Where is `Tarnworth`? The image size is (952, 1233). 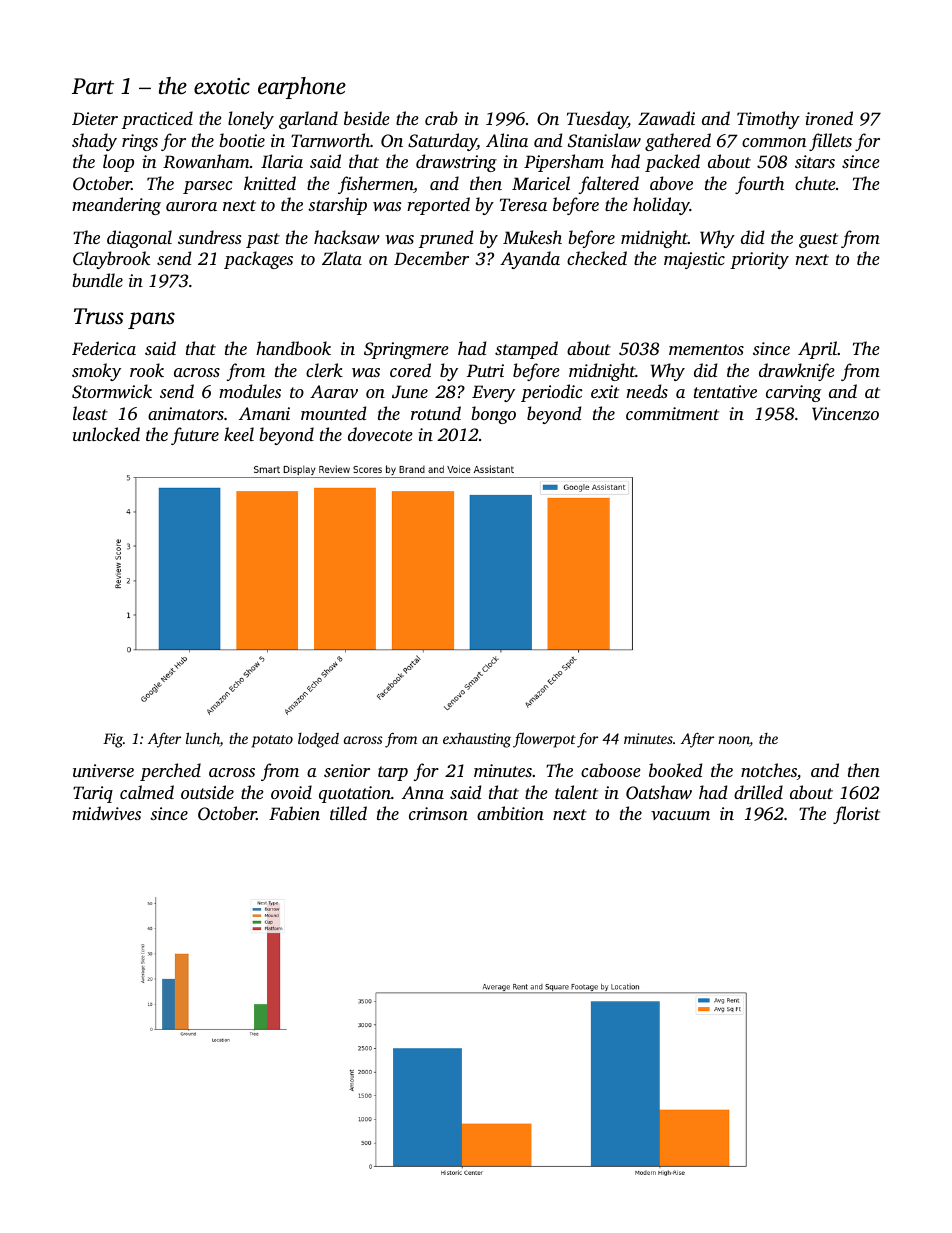
Tarnworth is located at coordinates (330, 140).
